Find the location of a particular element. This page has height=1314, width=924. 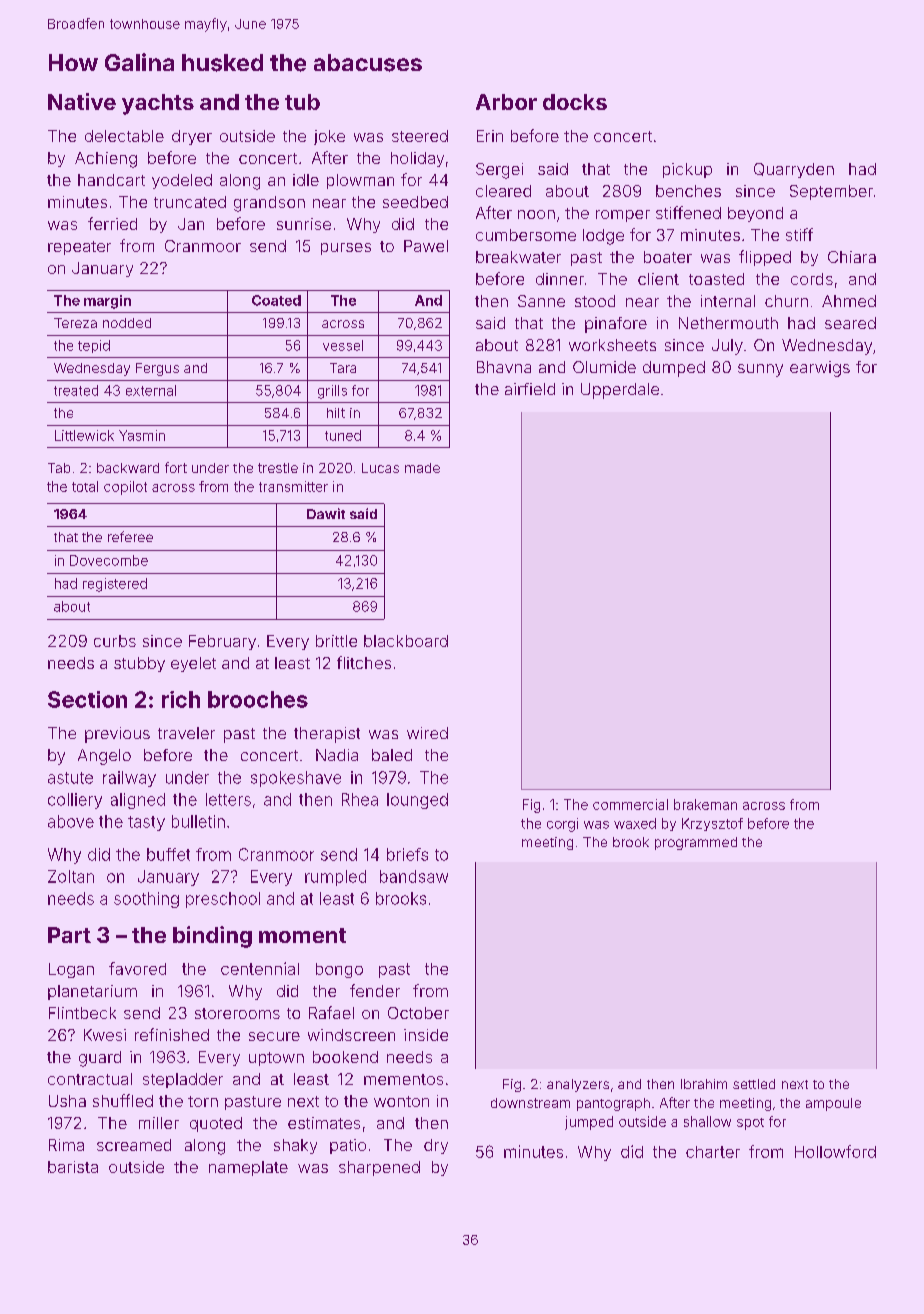

Zoltan is located at coordinates (71, 876).
